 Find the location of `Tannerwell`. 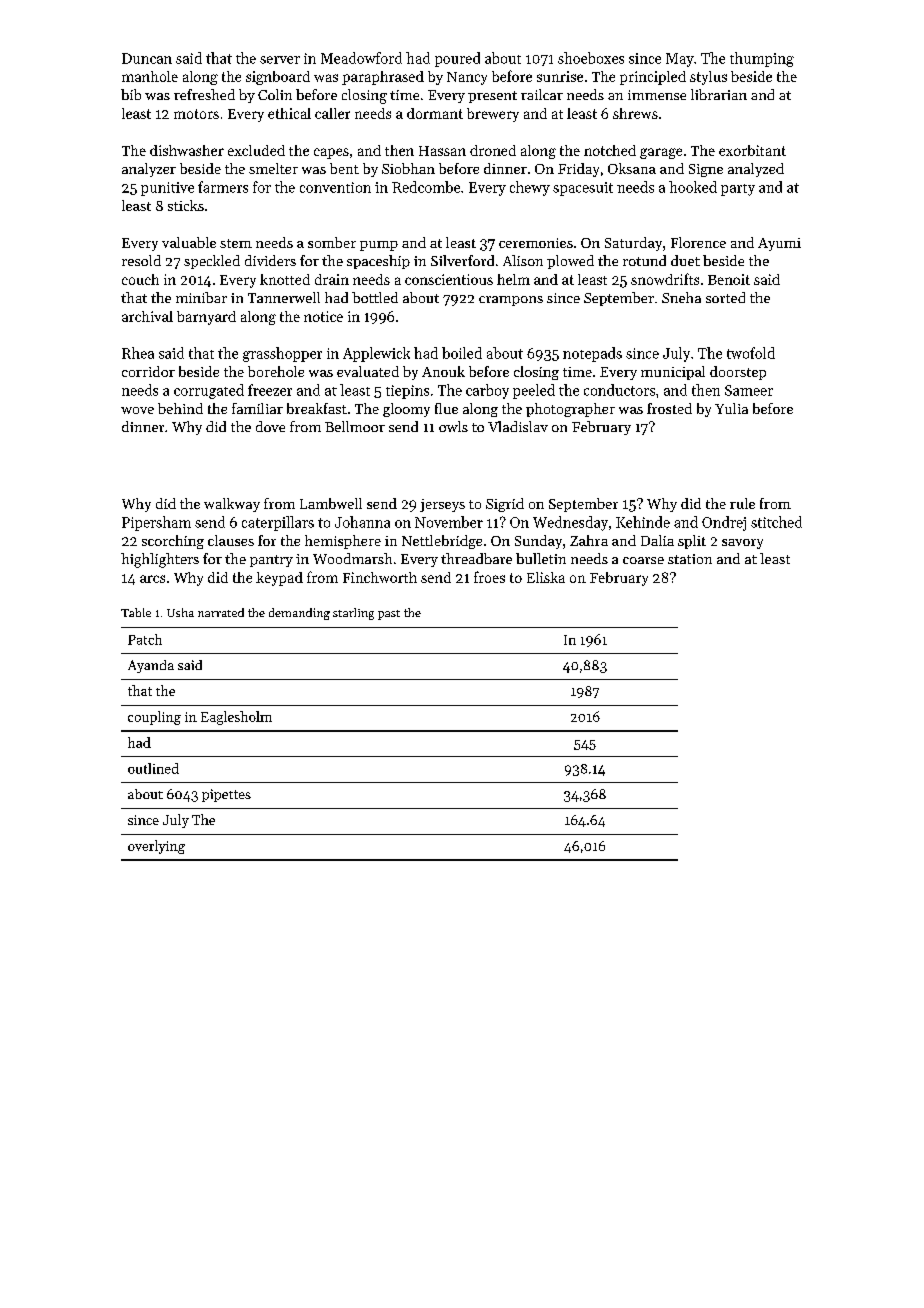

Tannerwell is located at coordinates (284, 297).
